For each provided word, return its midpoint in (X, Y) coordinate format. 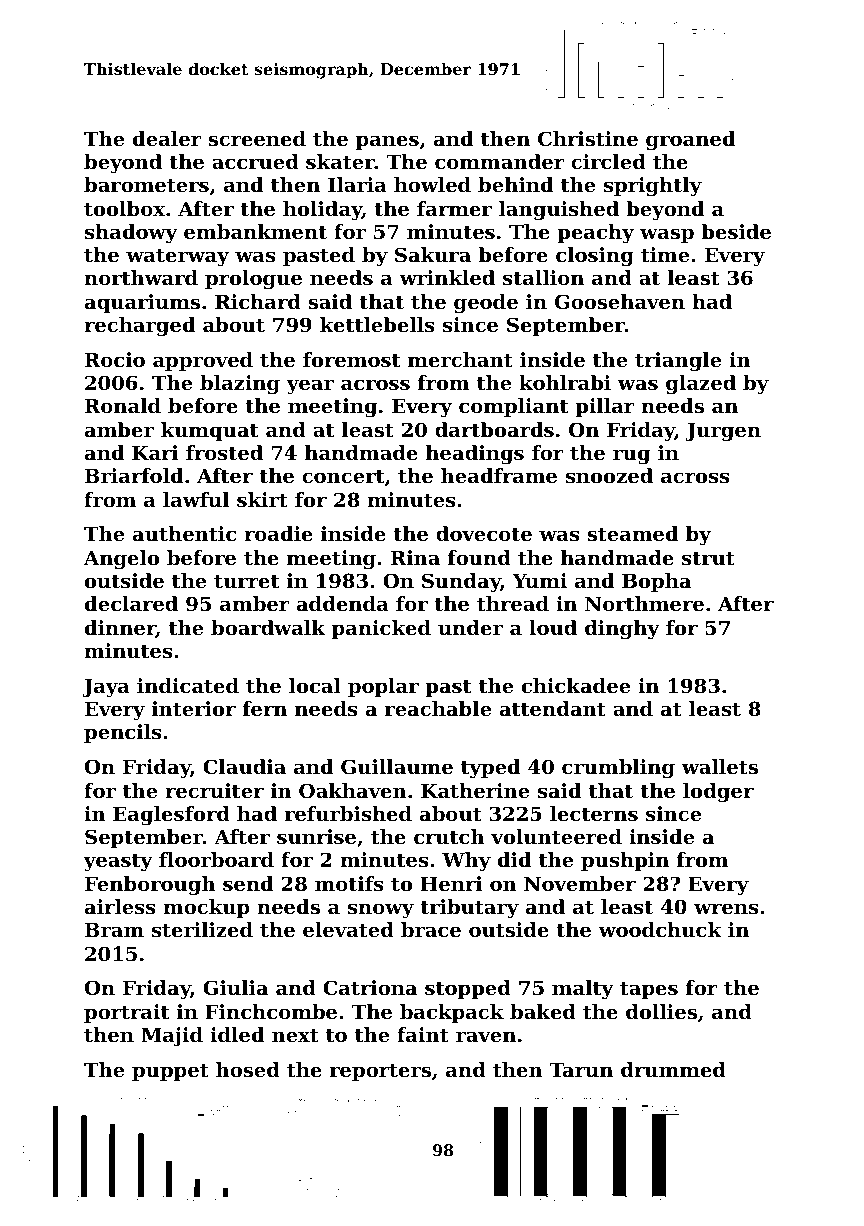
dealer (167, 139)
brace (431, 930)
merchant (460, 360)
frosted (224, 453)
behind (515, 185)
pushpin (625, 861)
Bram (114, 929)
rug (631, 457)
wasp (667, 235)
